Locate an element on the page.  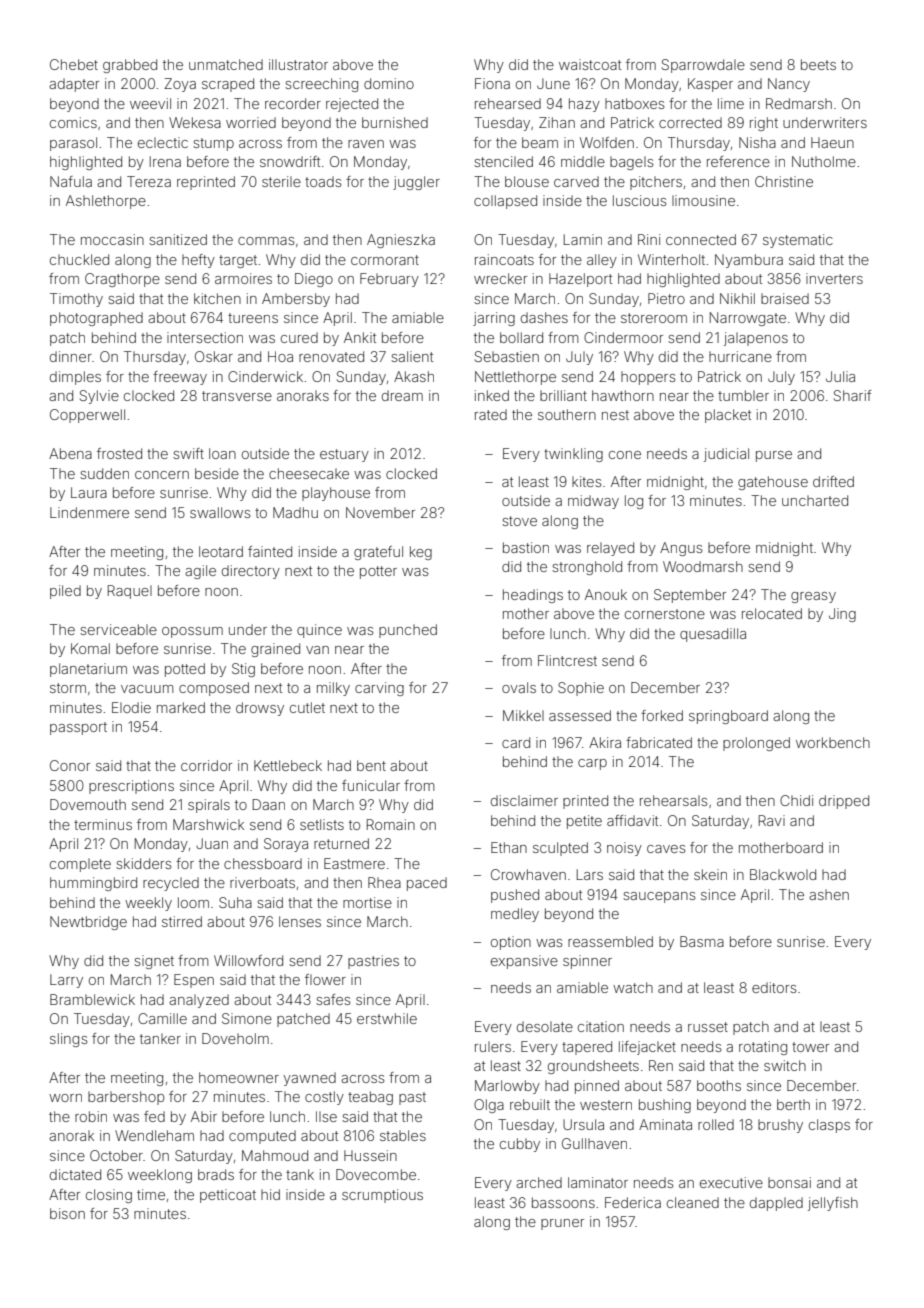
Larry is located at coordinates (66, 981).
